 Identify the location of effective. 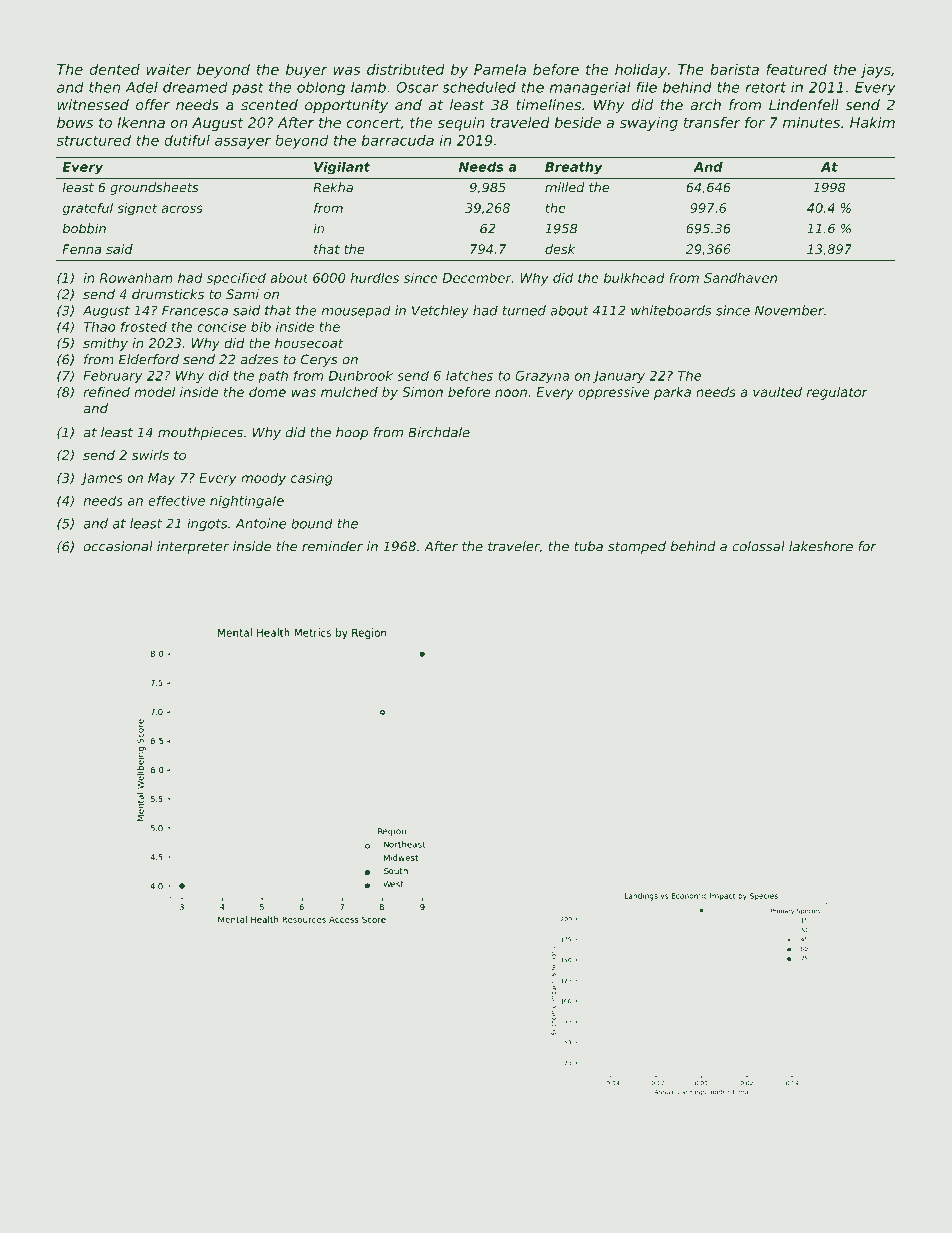
(176, 500).
